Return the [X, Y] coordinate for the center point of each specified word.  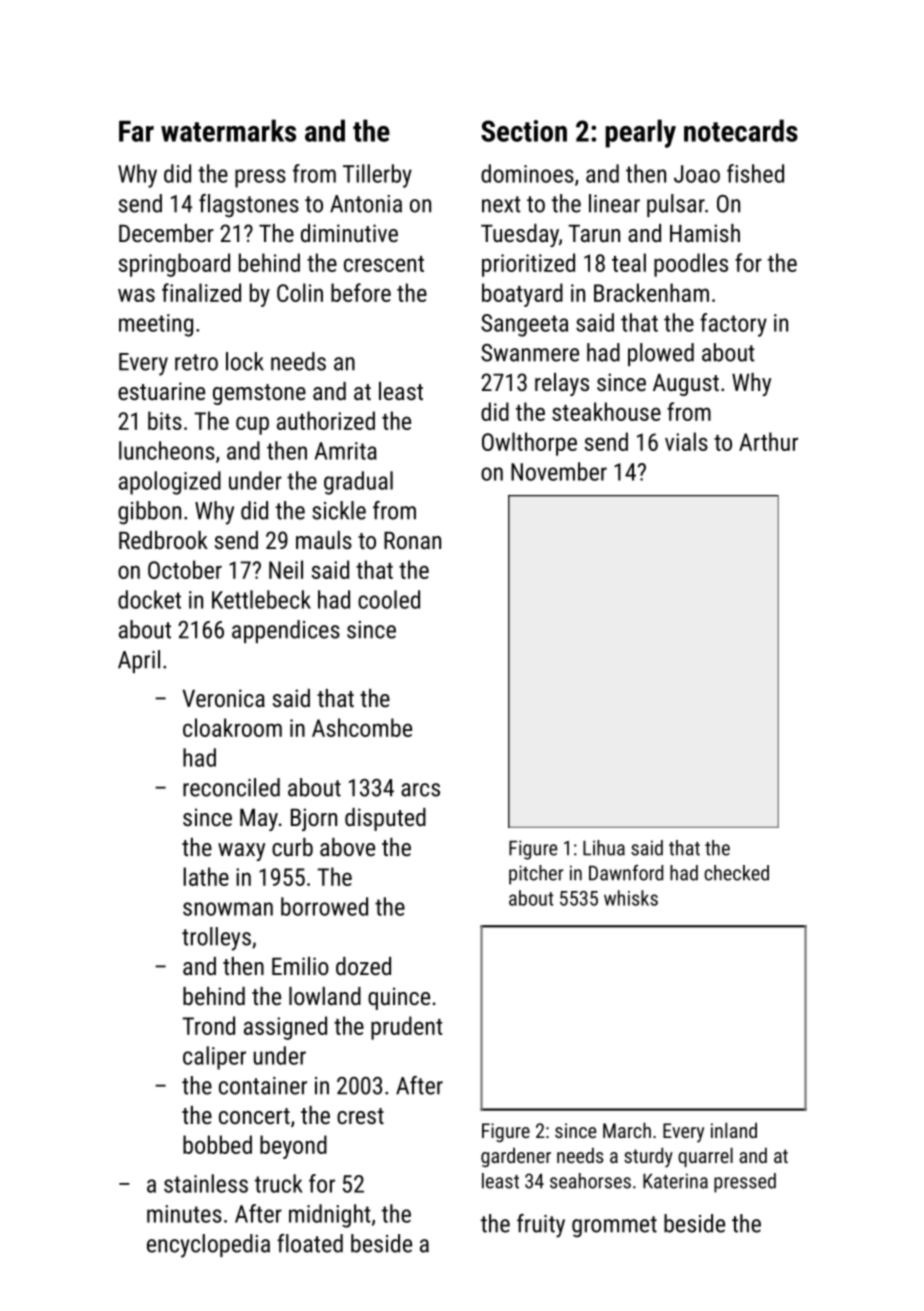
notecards [741, 130]
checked [736, 873]
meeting [156, 325]
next [501, 204]
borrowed [324, 906]
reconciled [231, 787]
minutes [184, 1214]
